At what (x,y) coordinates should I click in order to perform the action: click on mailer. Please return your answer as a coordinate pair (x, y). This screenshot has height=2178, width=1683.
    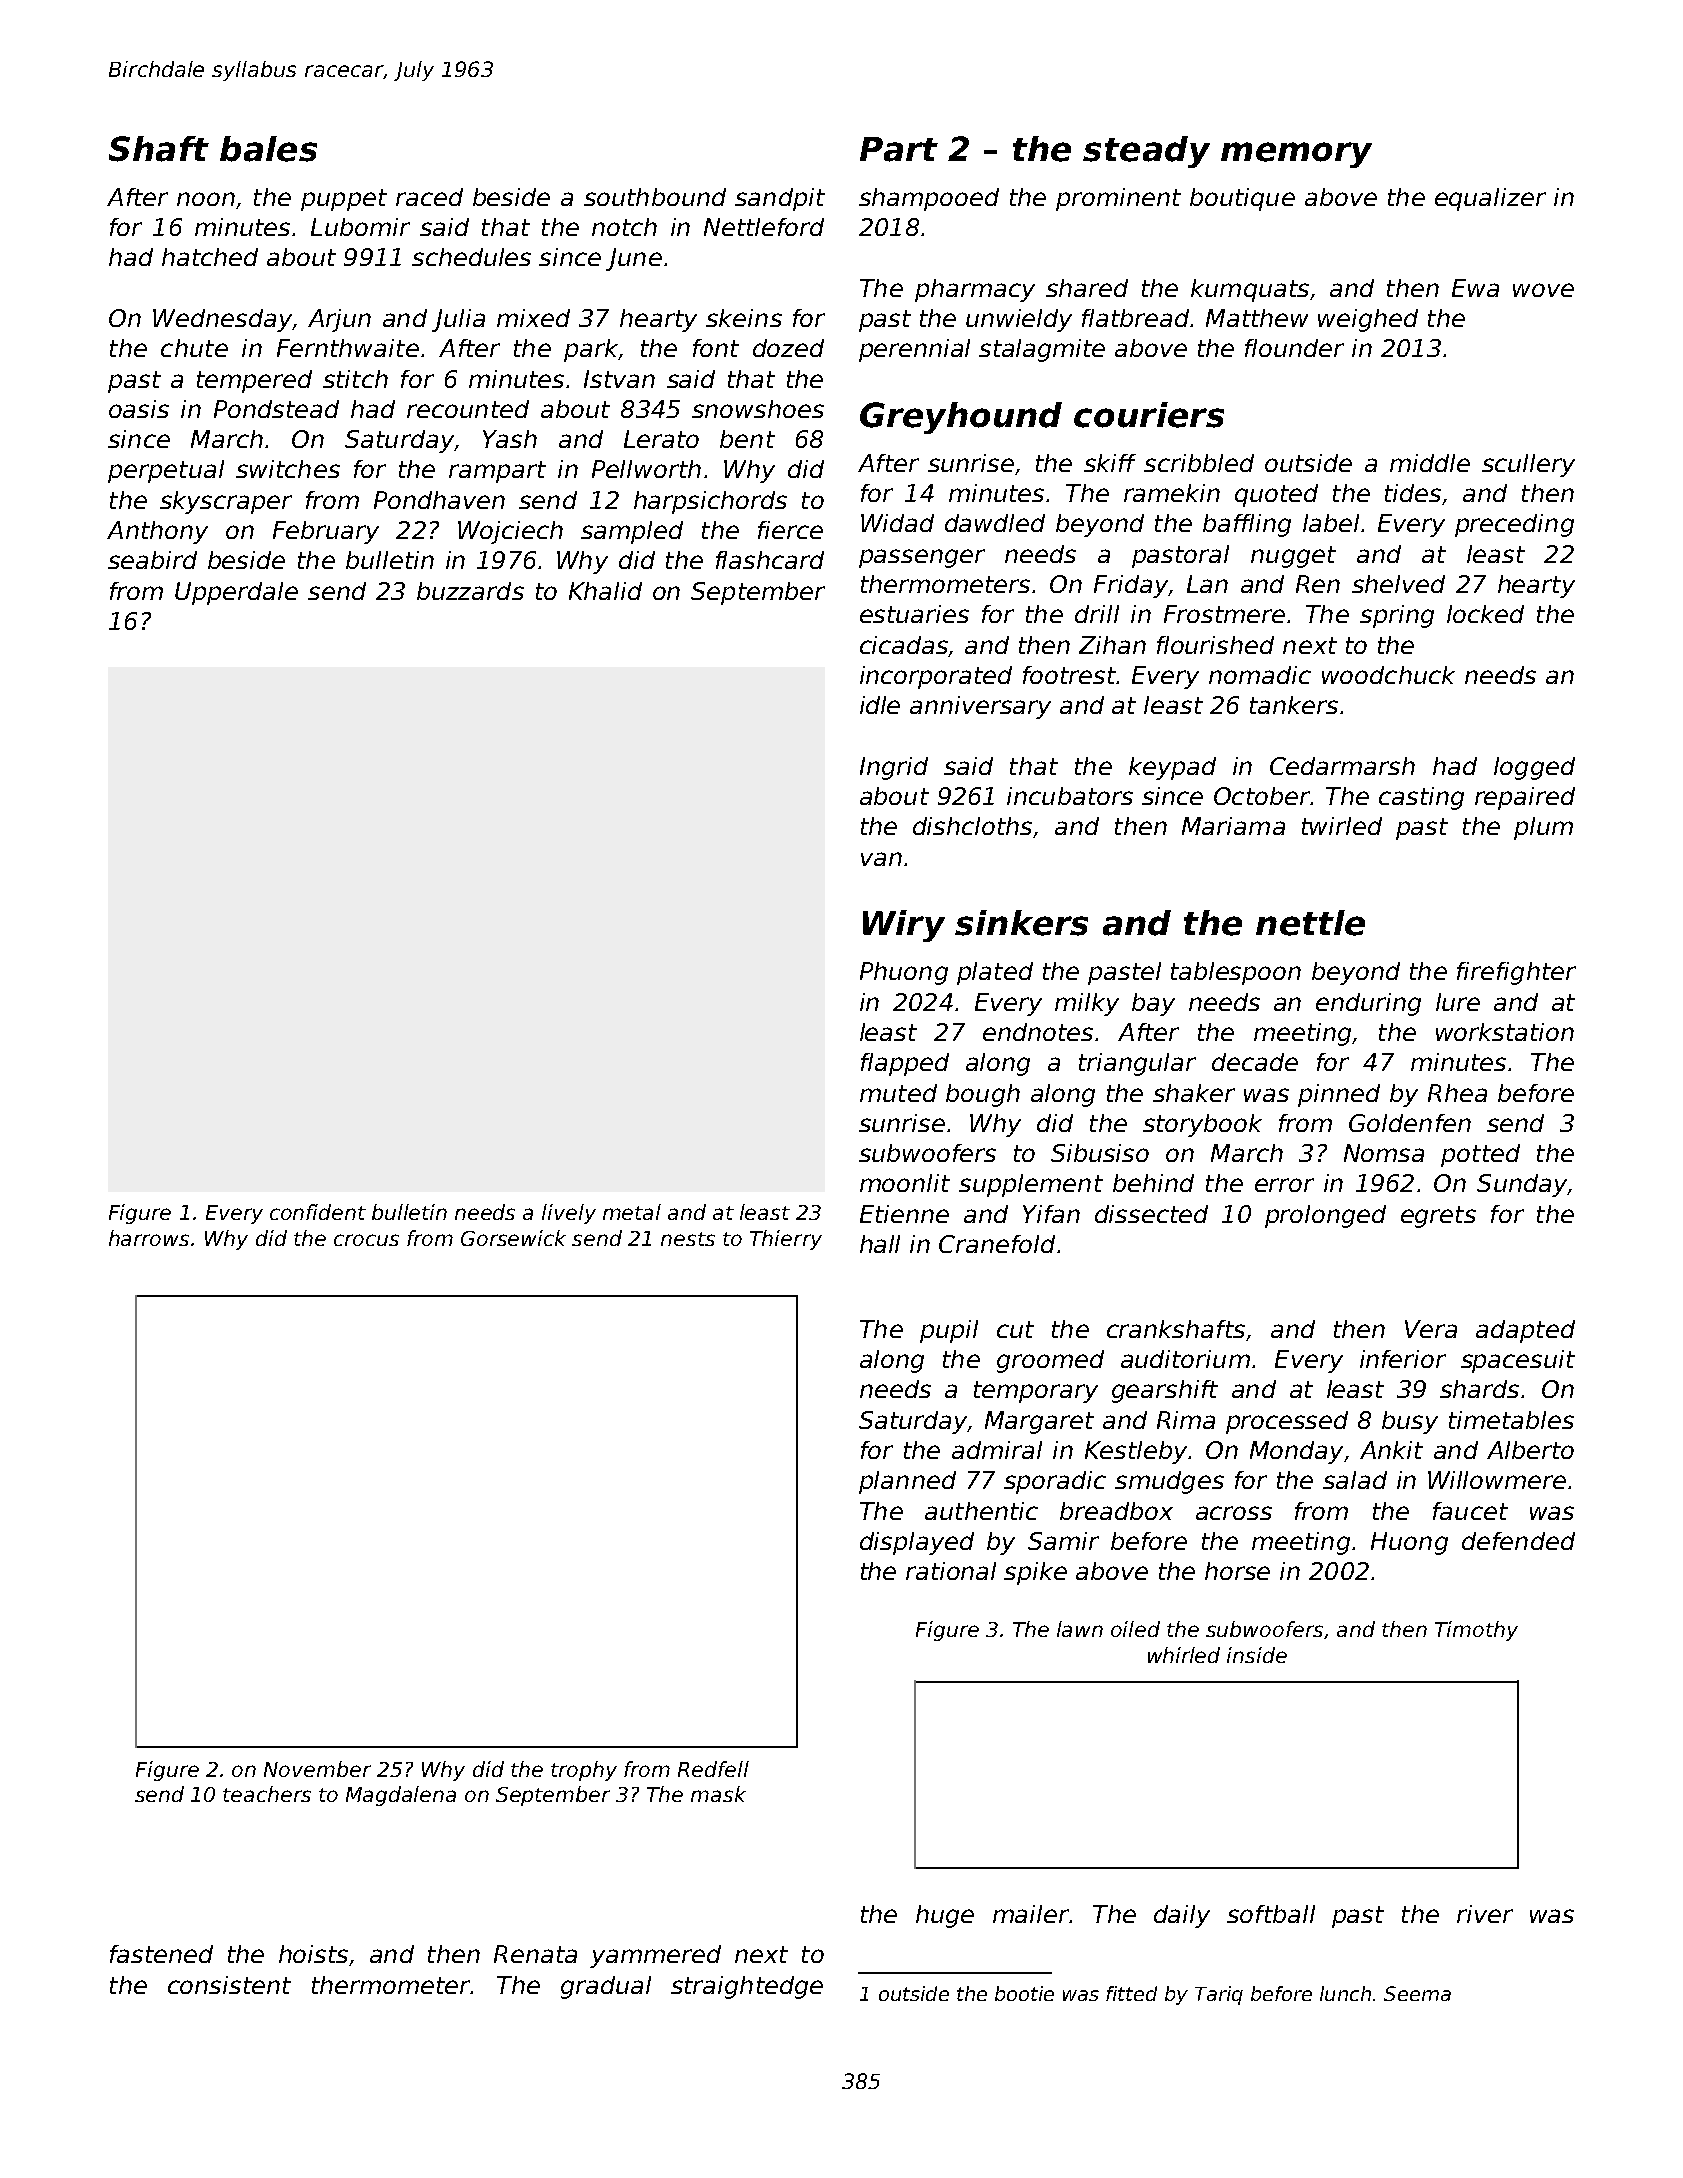
    Looking at the image, I should click on (1031, 1914).
